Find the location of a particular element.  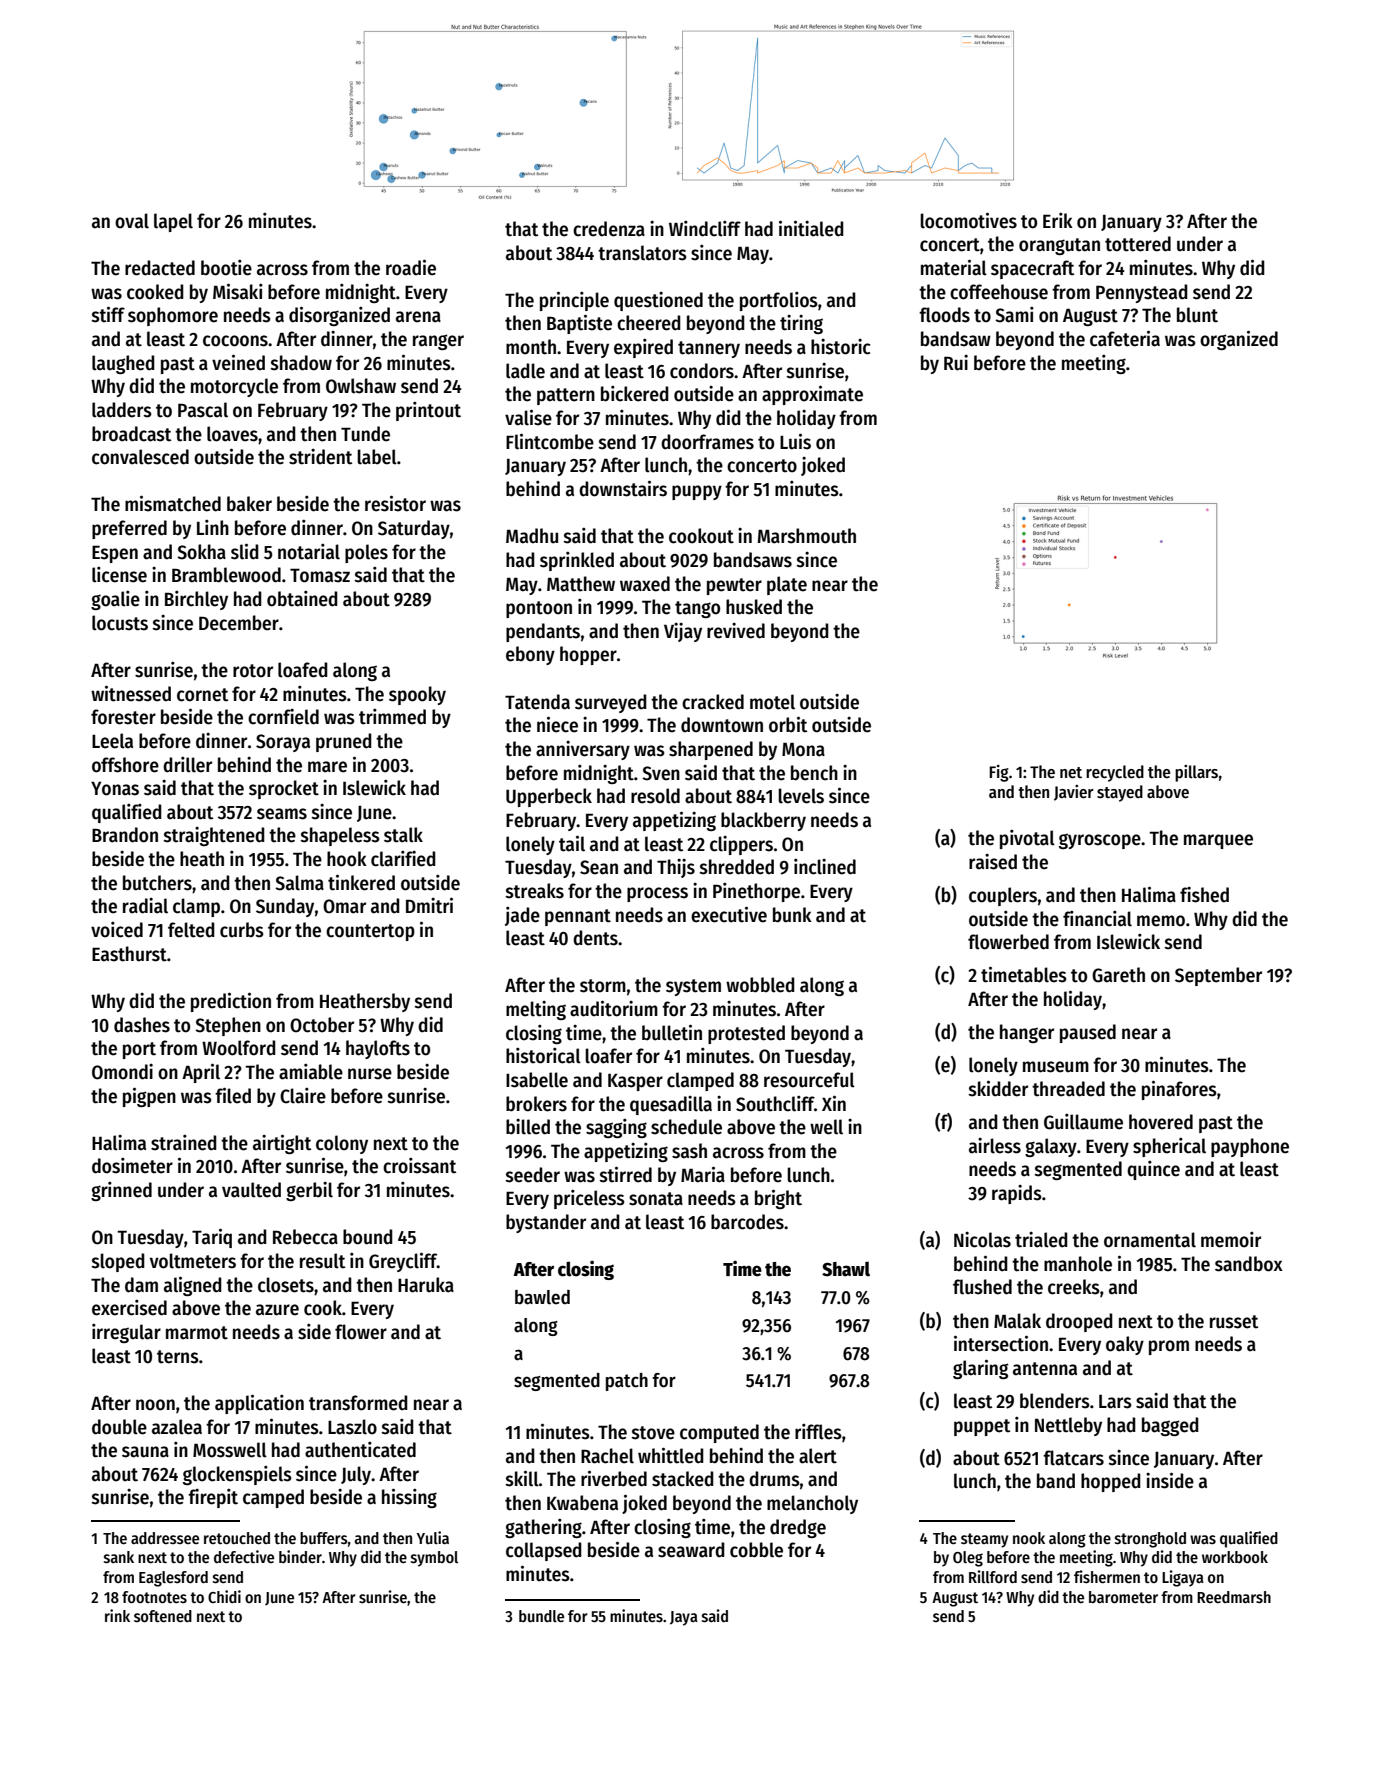

roadie is located at coordinates (411, 267).
